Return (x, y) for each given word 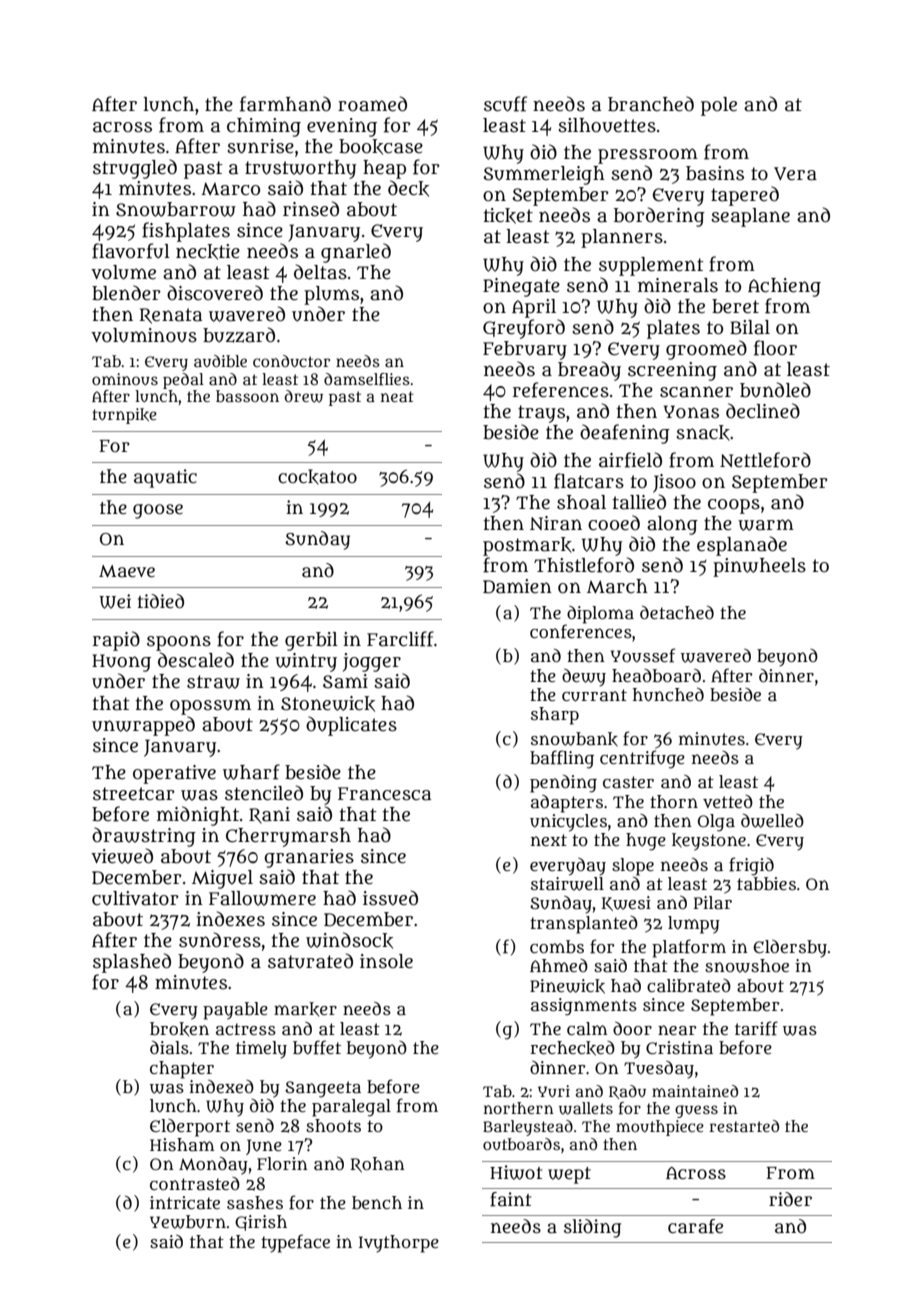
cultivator (135, 898)
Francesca (384, 794)
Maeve (127, 571)
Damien (517, 586)
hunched (668, 695)
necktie (208, 252)
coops (734, 506)
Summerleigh (544, 175)
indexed (221, 1086)
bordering (659, 217)
